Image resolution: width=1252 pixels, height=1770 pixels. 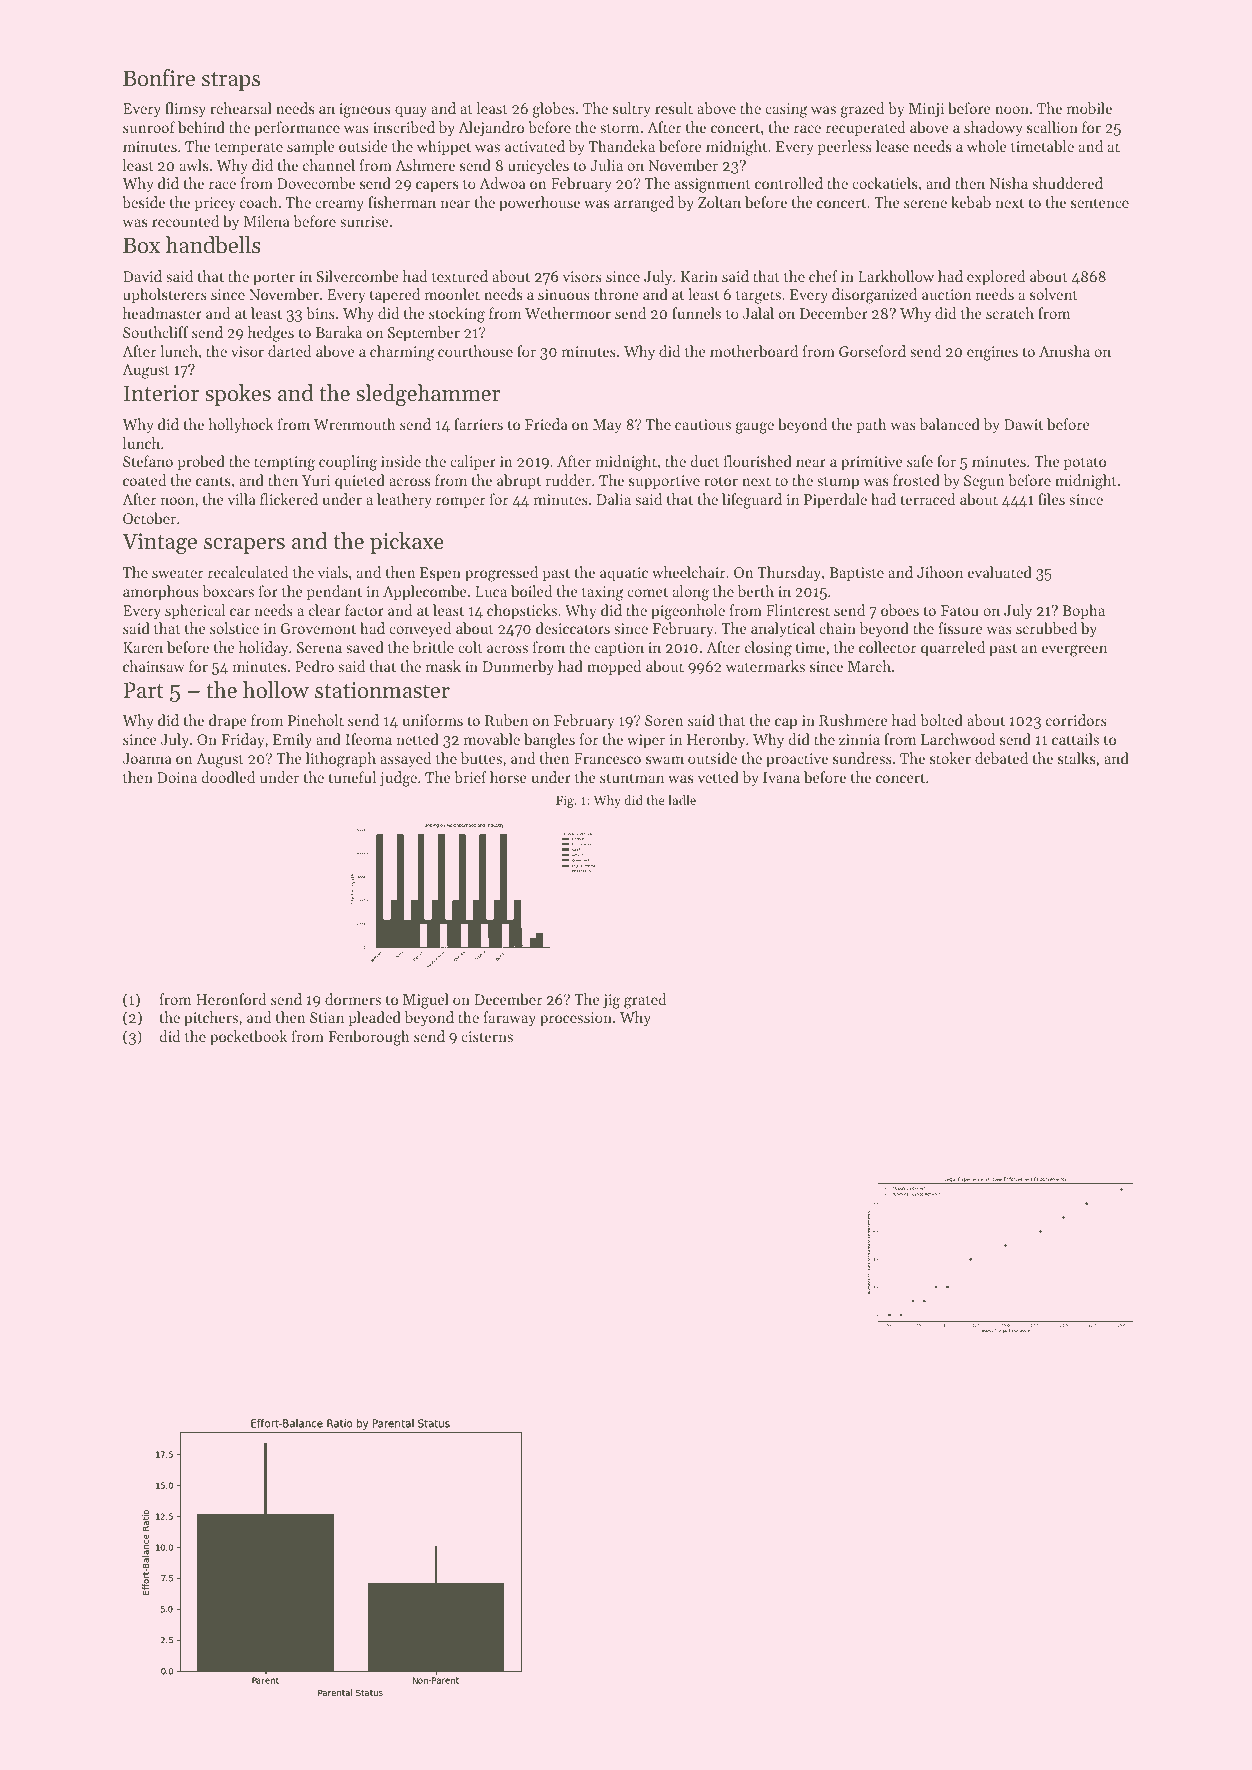 What do you see at coordinates (1052, 127) in the screenshot?
I see `scallion` at bounding box center [1052, 127].
